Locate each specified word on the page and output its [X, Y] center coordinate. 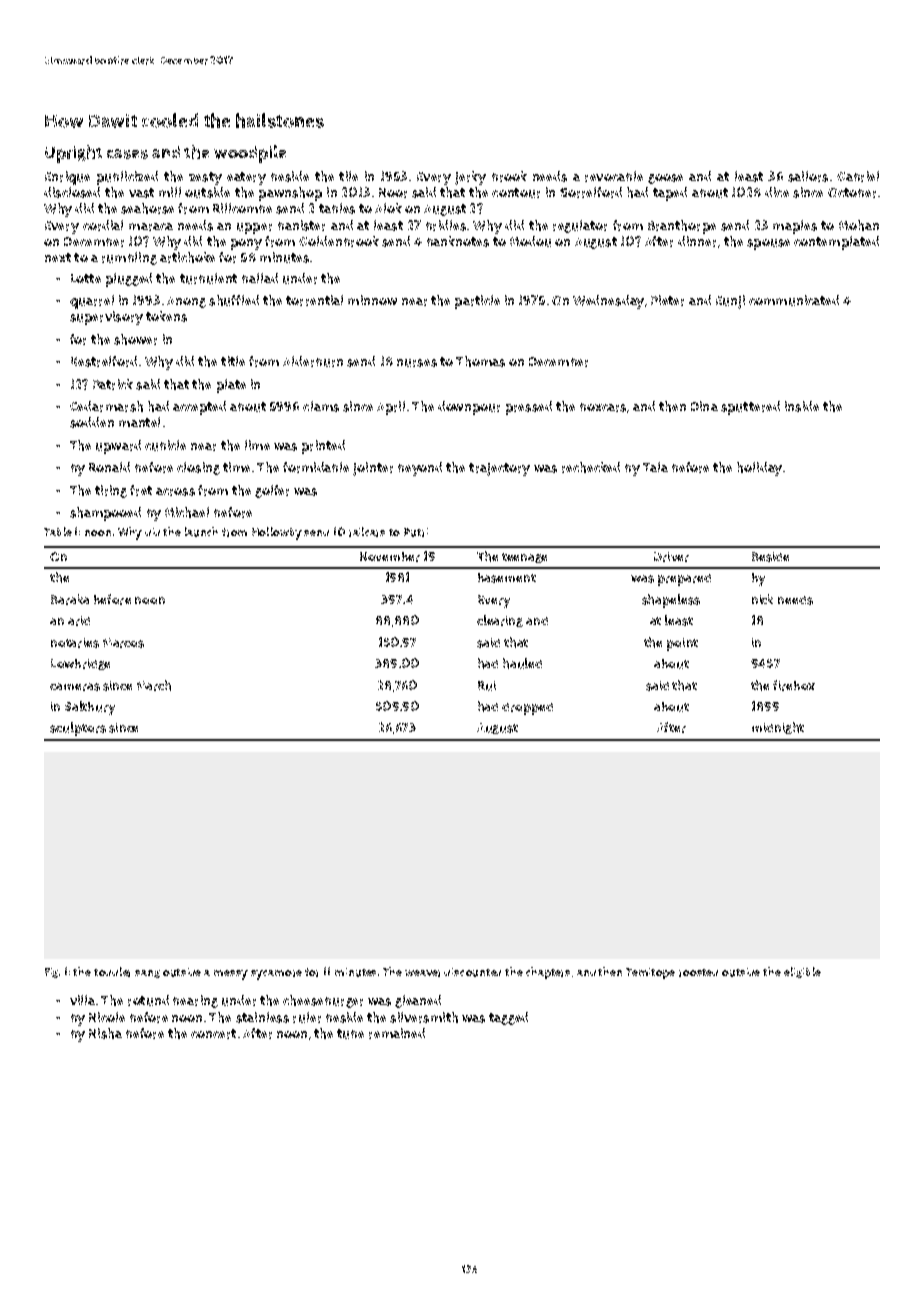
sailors [808, 176]
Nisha [105, 1033]
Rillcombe [242, 208]
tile [348, 176]
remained [397, 1033]
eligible [802, 972]
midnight [778, 728]
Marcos [123, 643]
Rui [487, 686]
